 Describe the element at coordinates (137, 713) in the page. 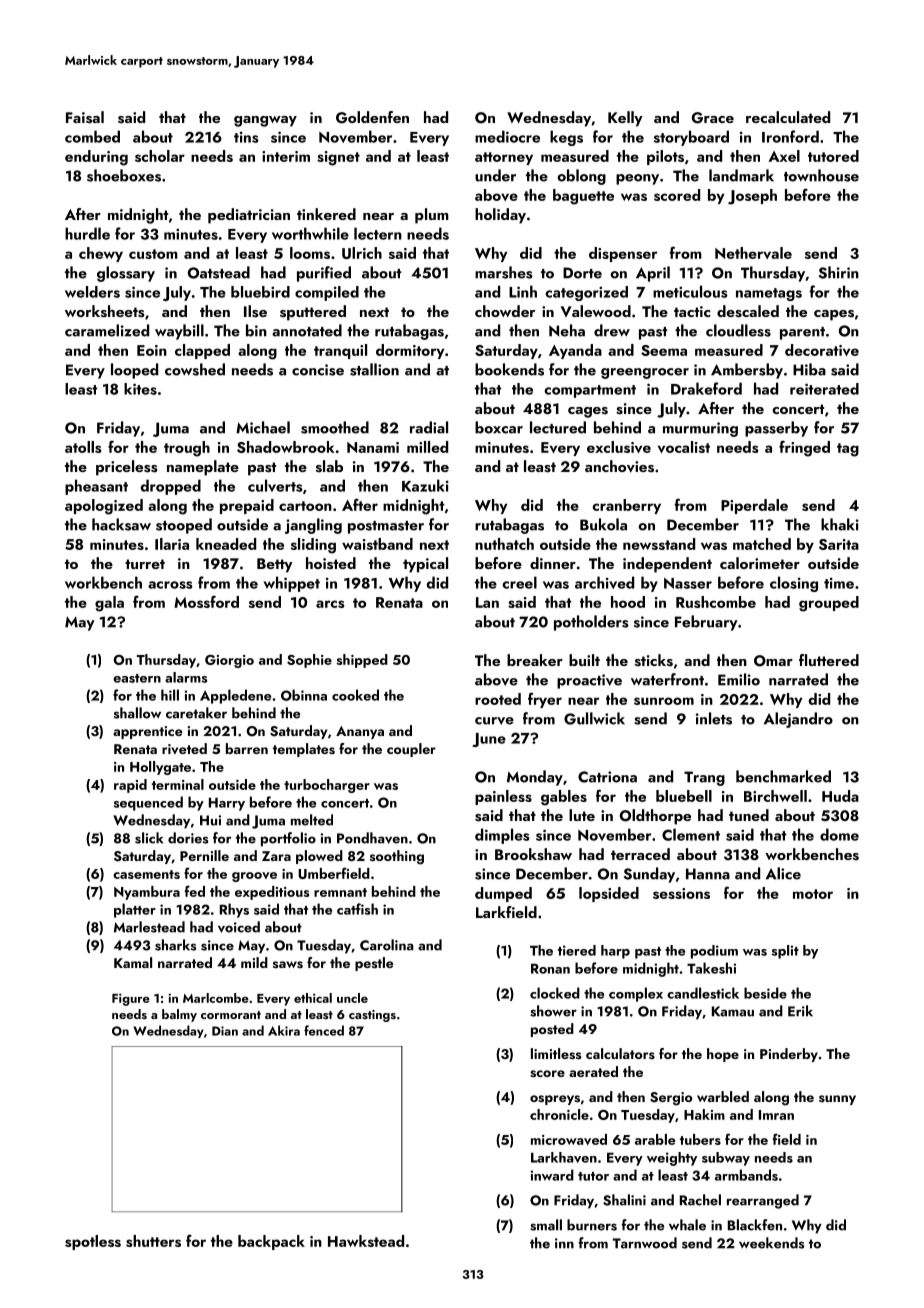

I see `shallow` at that location.
